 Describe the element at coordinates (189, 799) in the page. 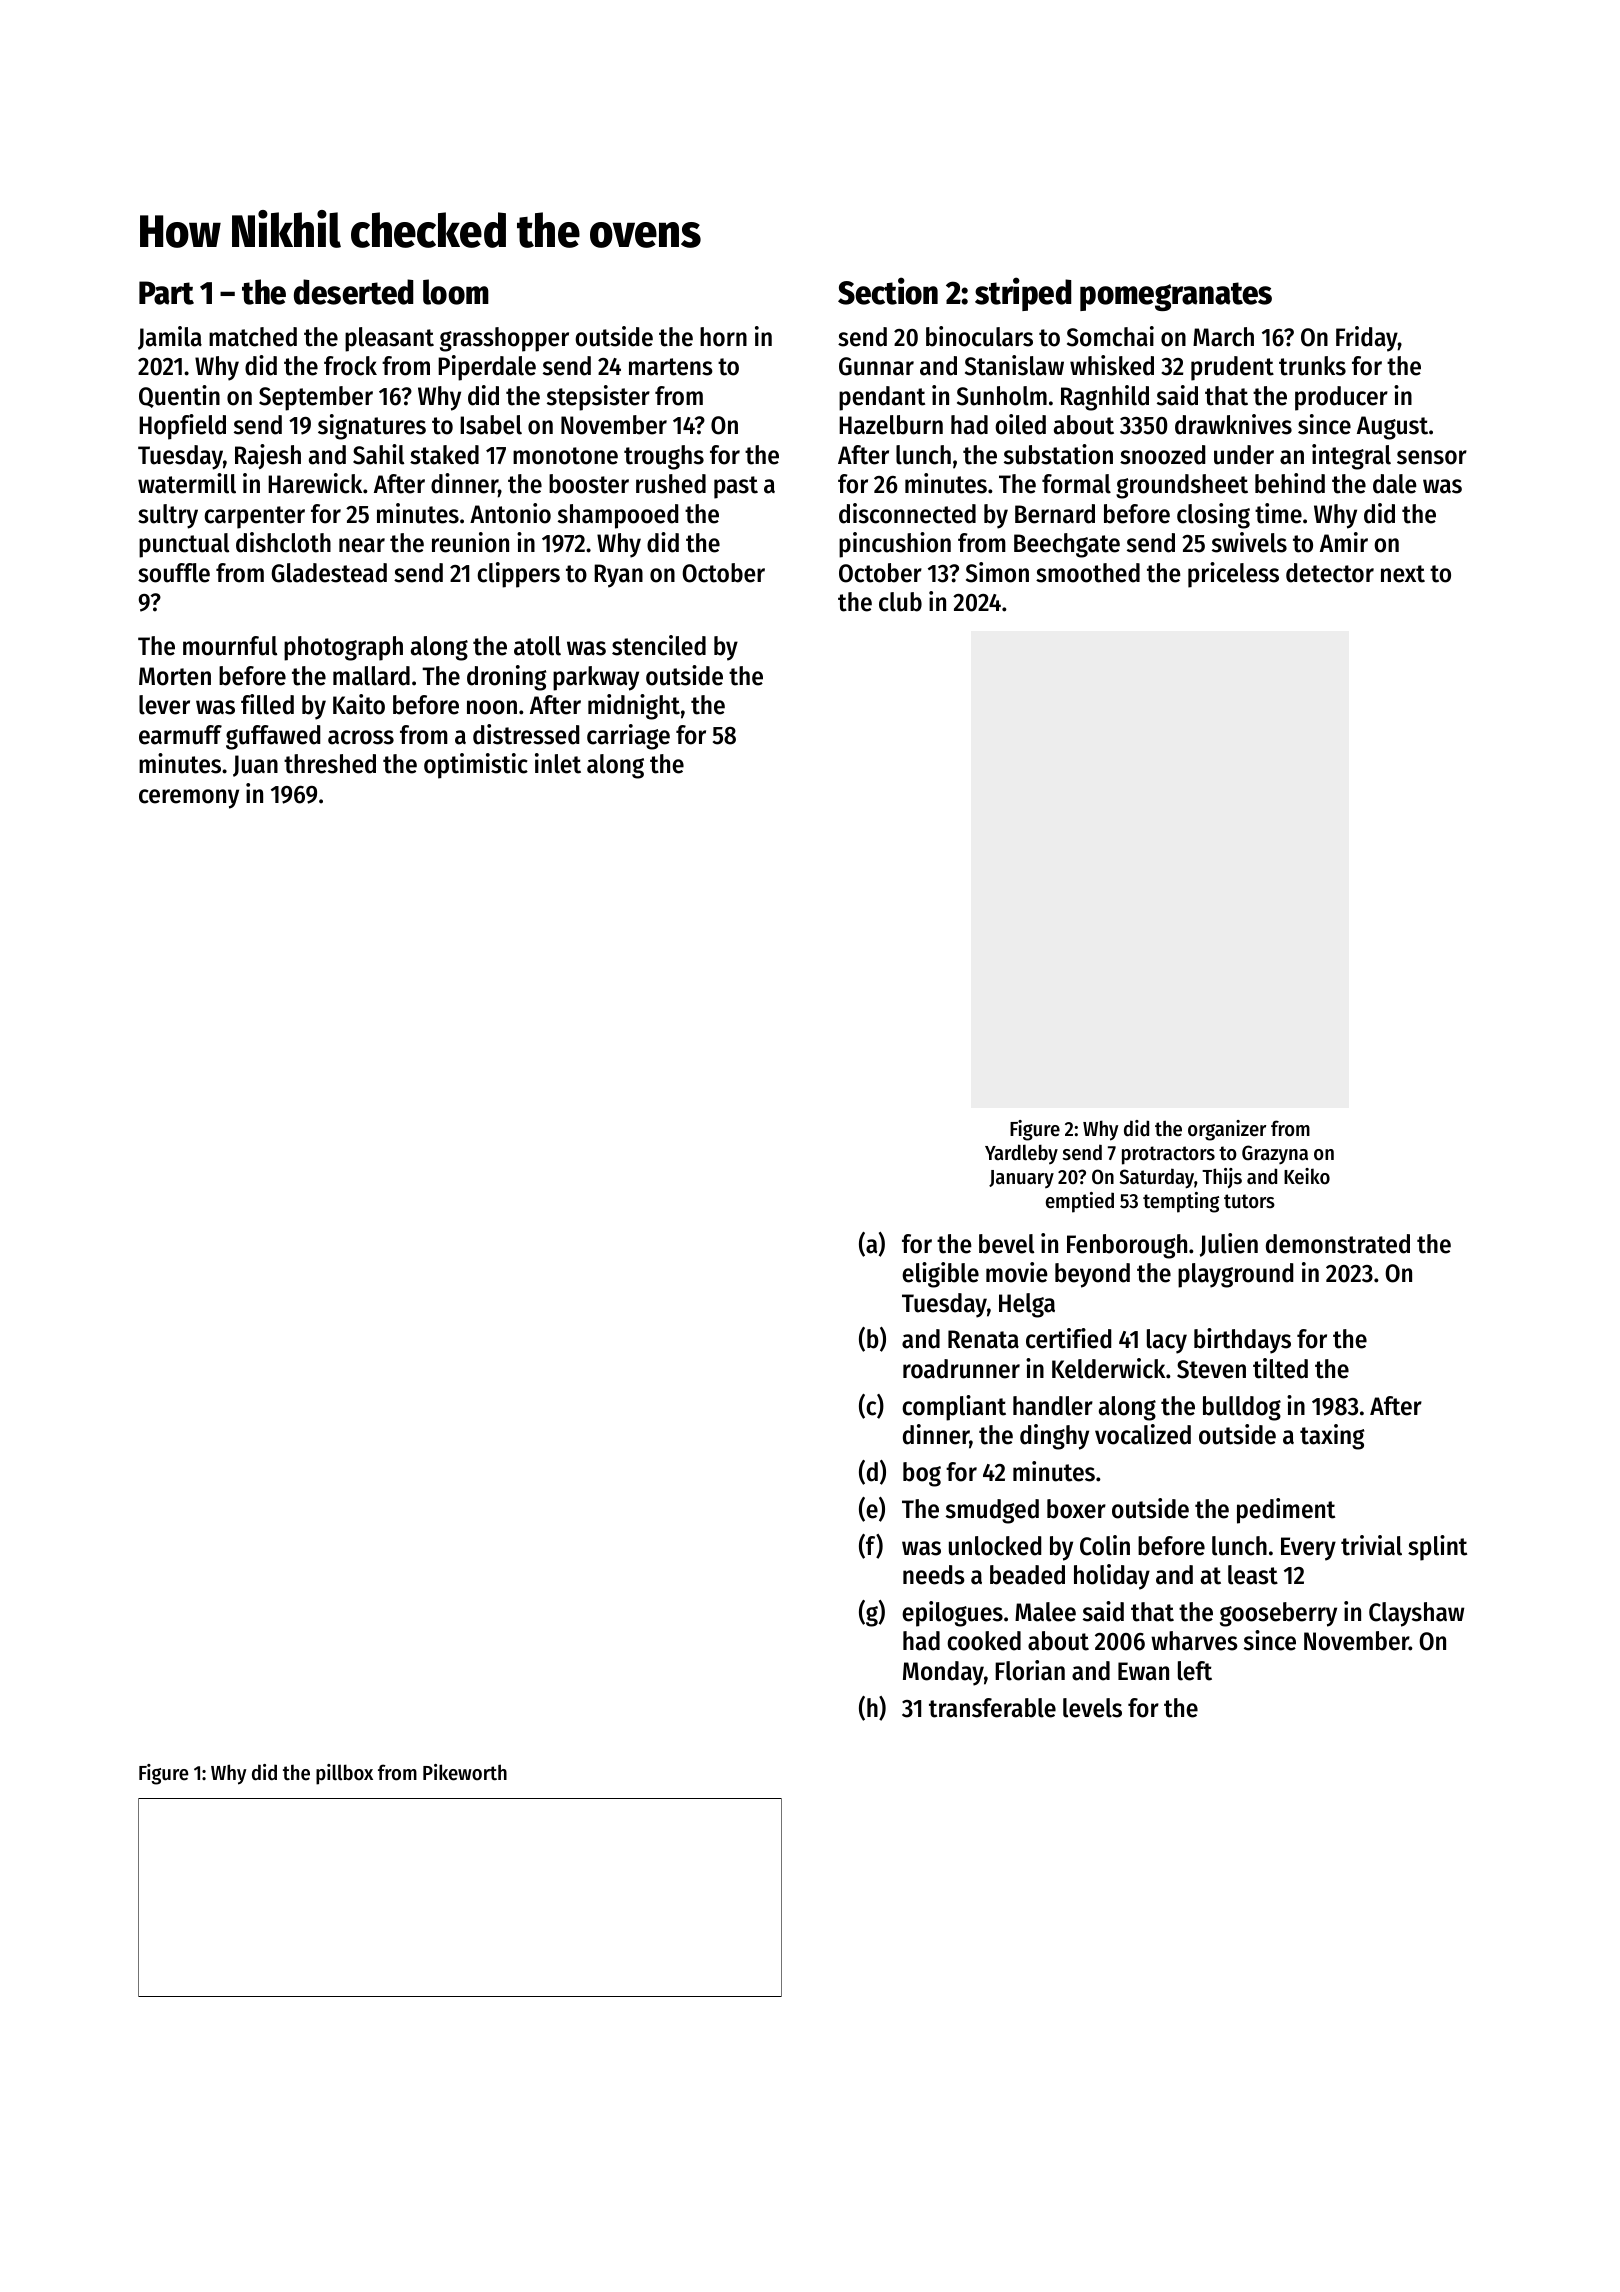

I see `ceremony` at that location.
